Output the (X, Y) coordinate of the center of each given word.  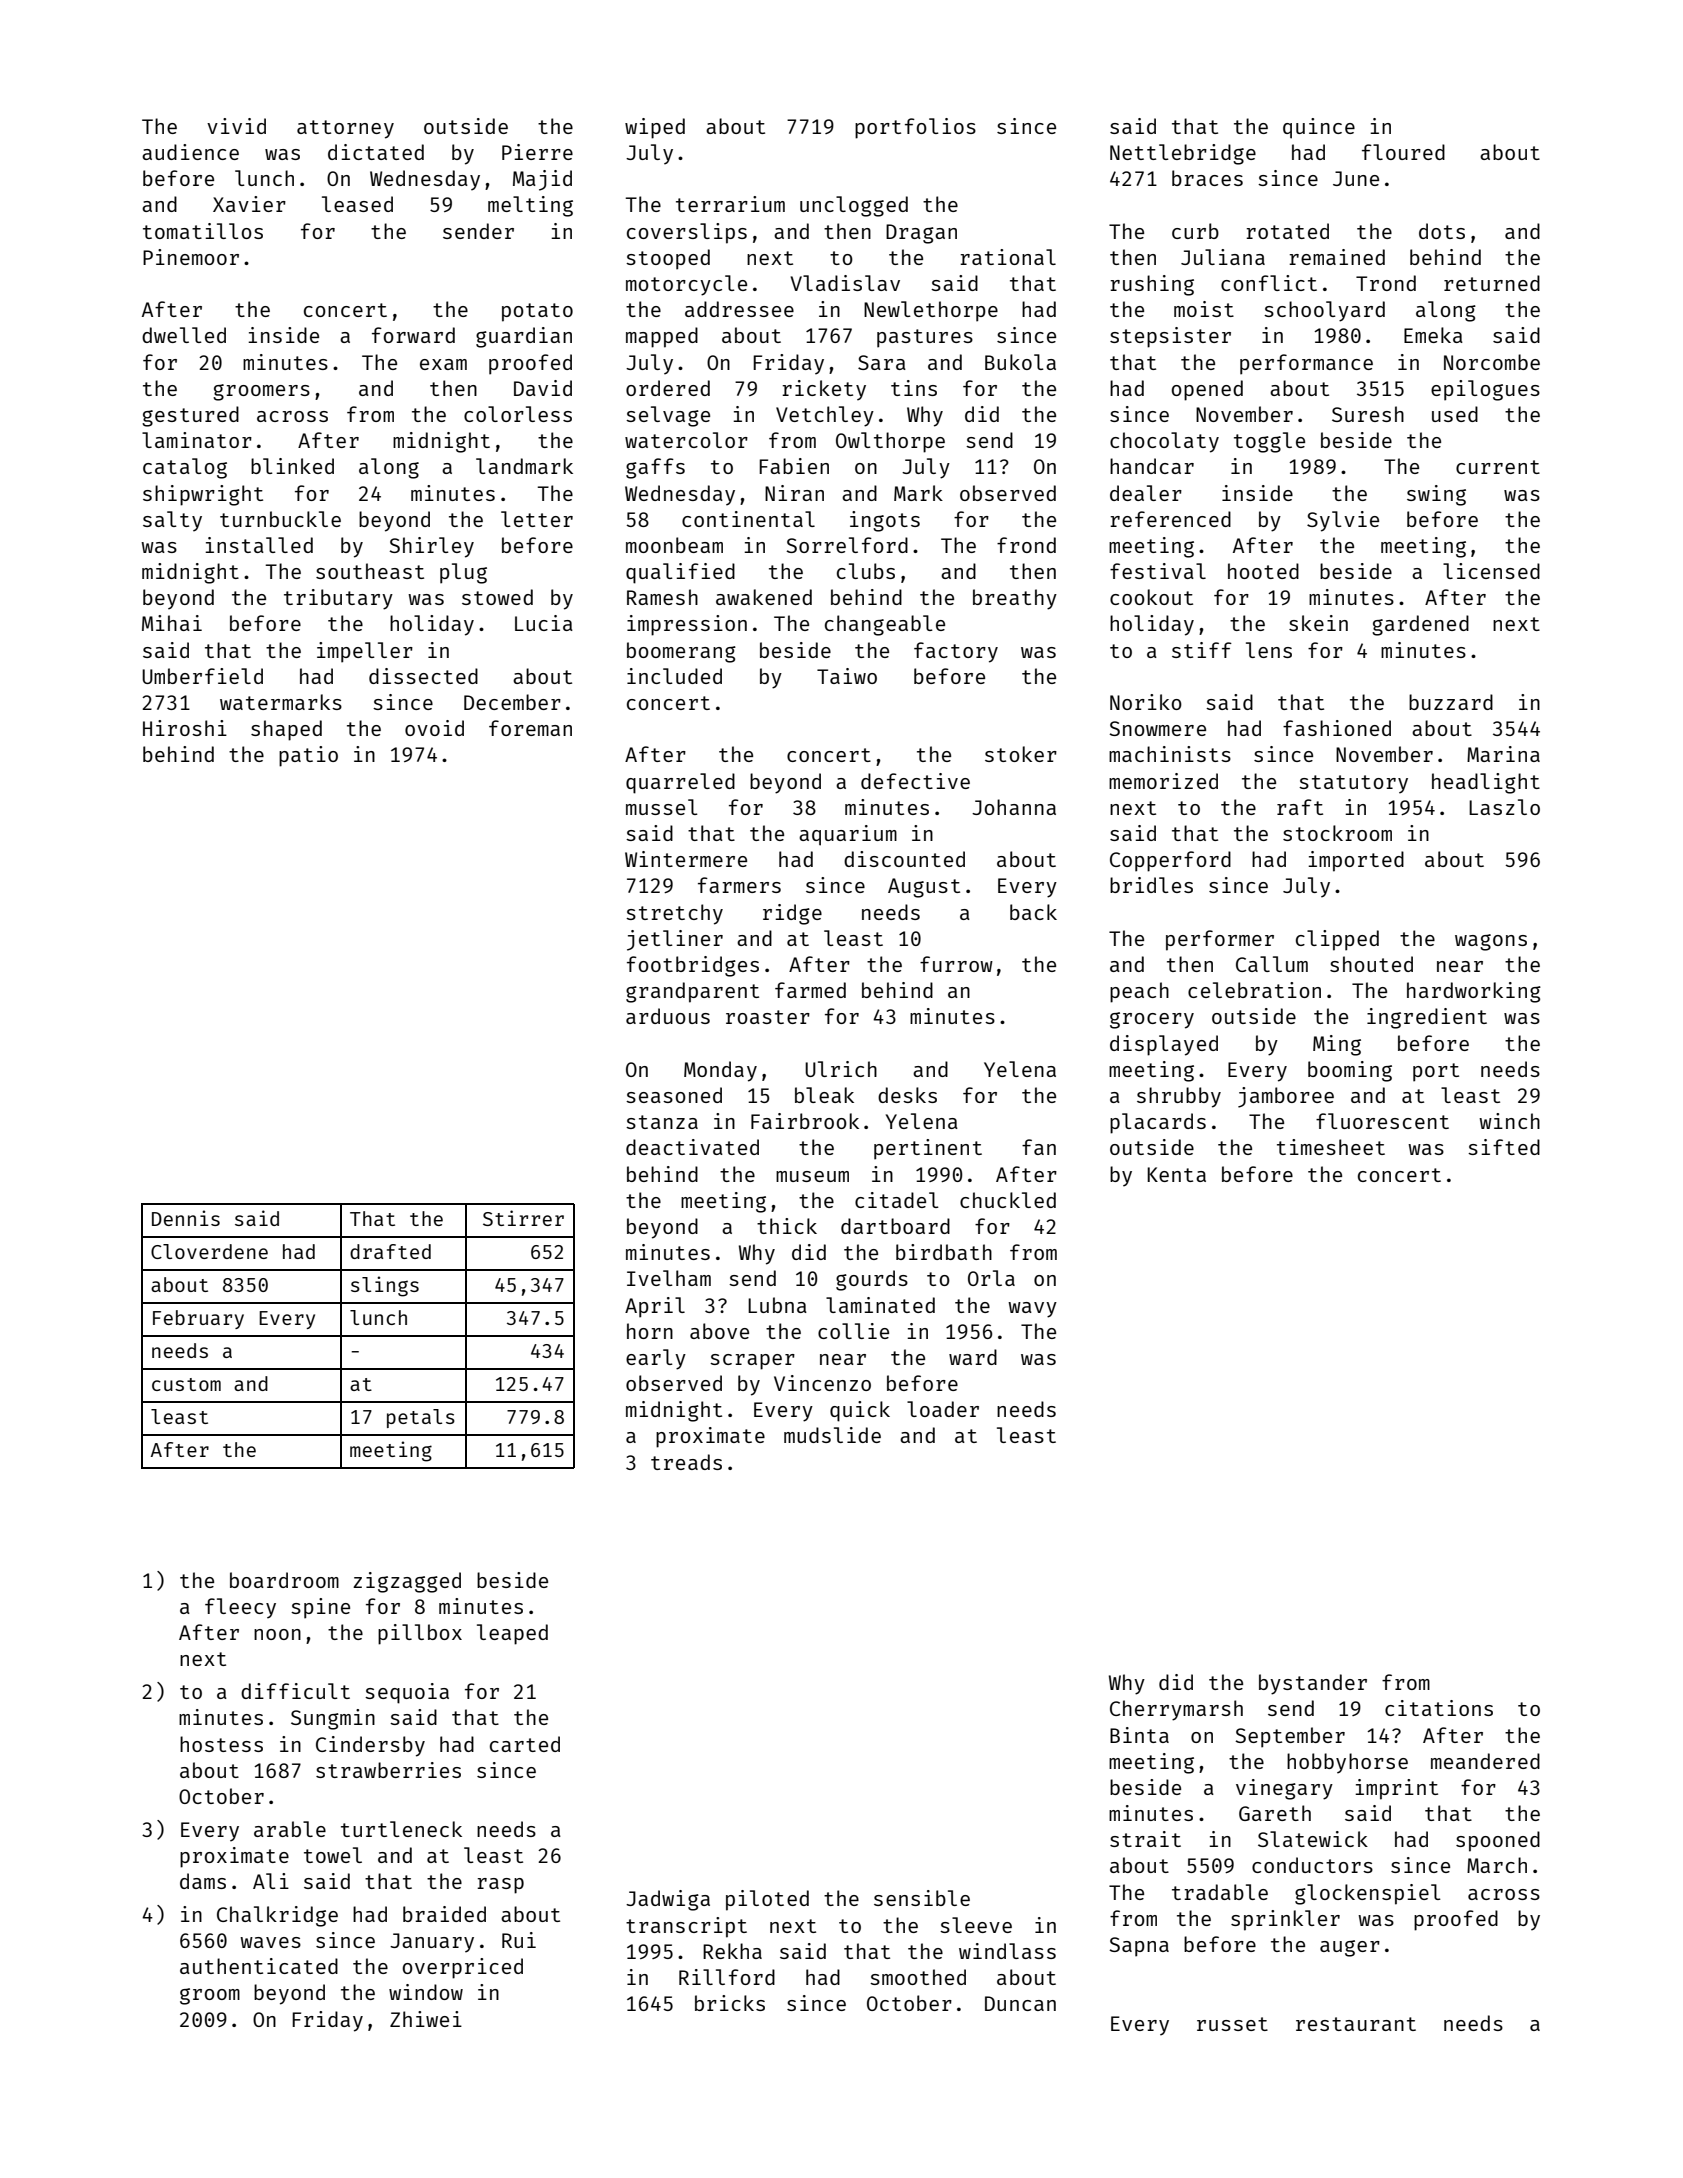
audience (190, 152)
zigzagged (407, 1582)
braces (1207, 178)
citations (1439, 1708)
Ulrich (841, 1069)
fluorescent (1382, 1121)
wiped (655, 128)
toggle (1269, 442)
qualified (680, 573)
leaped (512, 1634)
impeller (365, 652)
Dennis (186, 1218)
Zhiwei (426, 2019)
